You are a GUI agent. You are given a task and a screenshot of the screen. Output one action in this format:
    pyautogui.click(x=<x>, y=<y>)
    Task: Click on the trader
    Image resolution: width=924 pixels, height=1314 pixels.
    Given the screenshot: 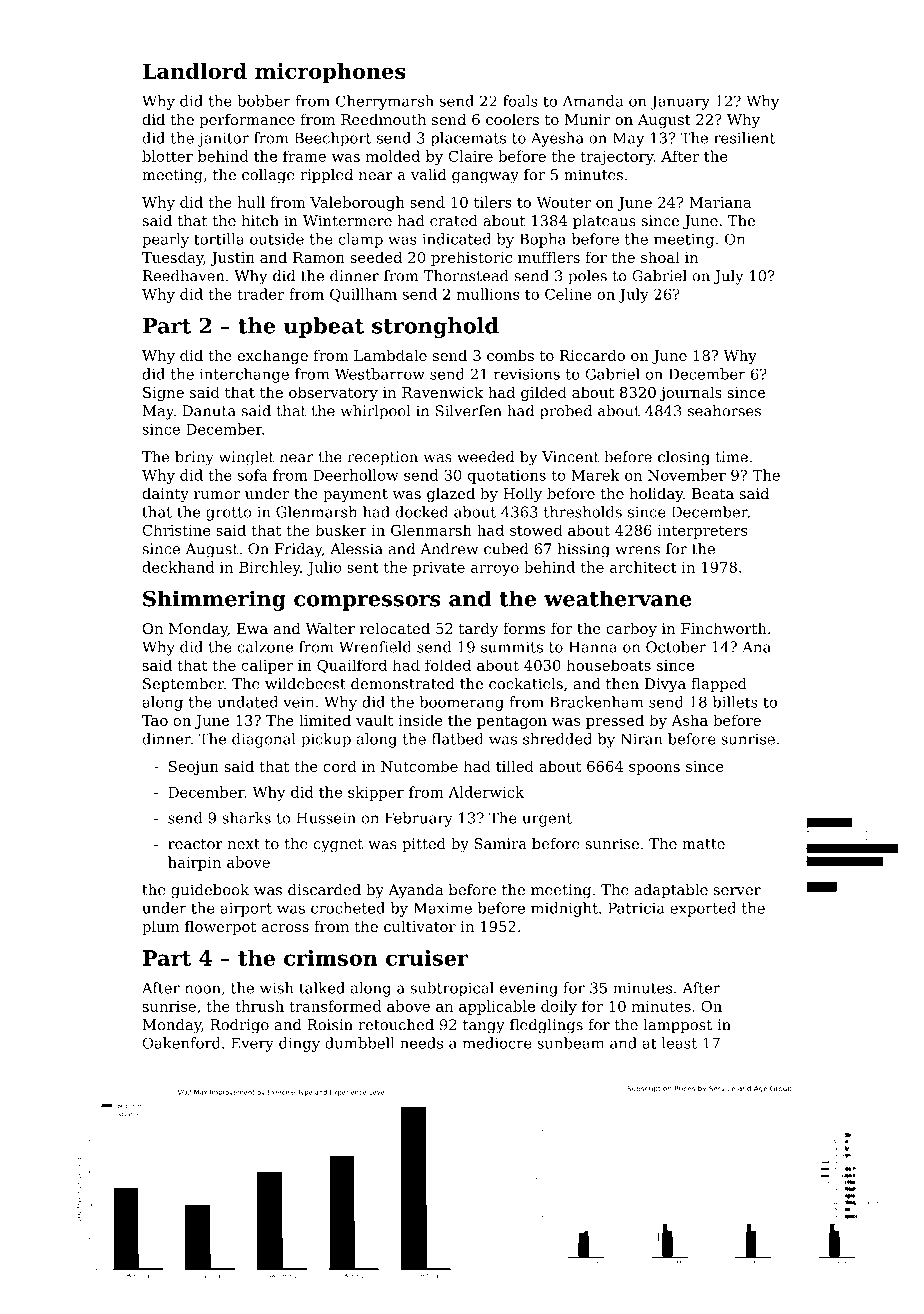 What is the action you would take?
    pyautogui.click(x=260, y=294)
